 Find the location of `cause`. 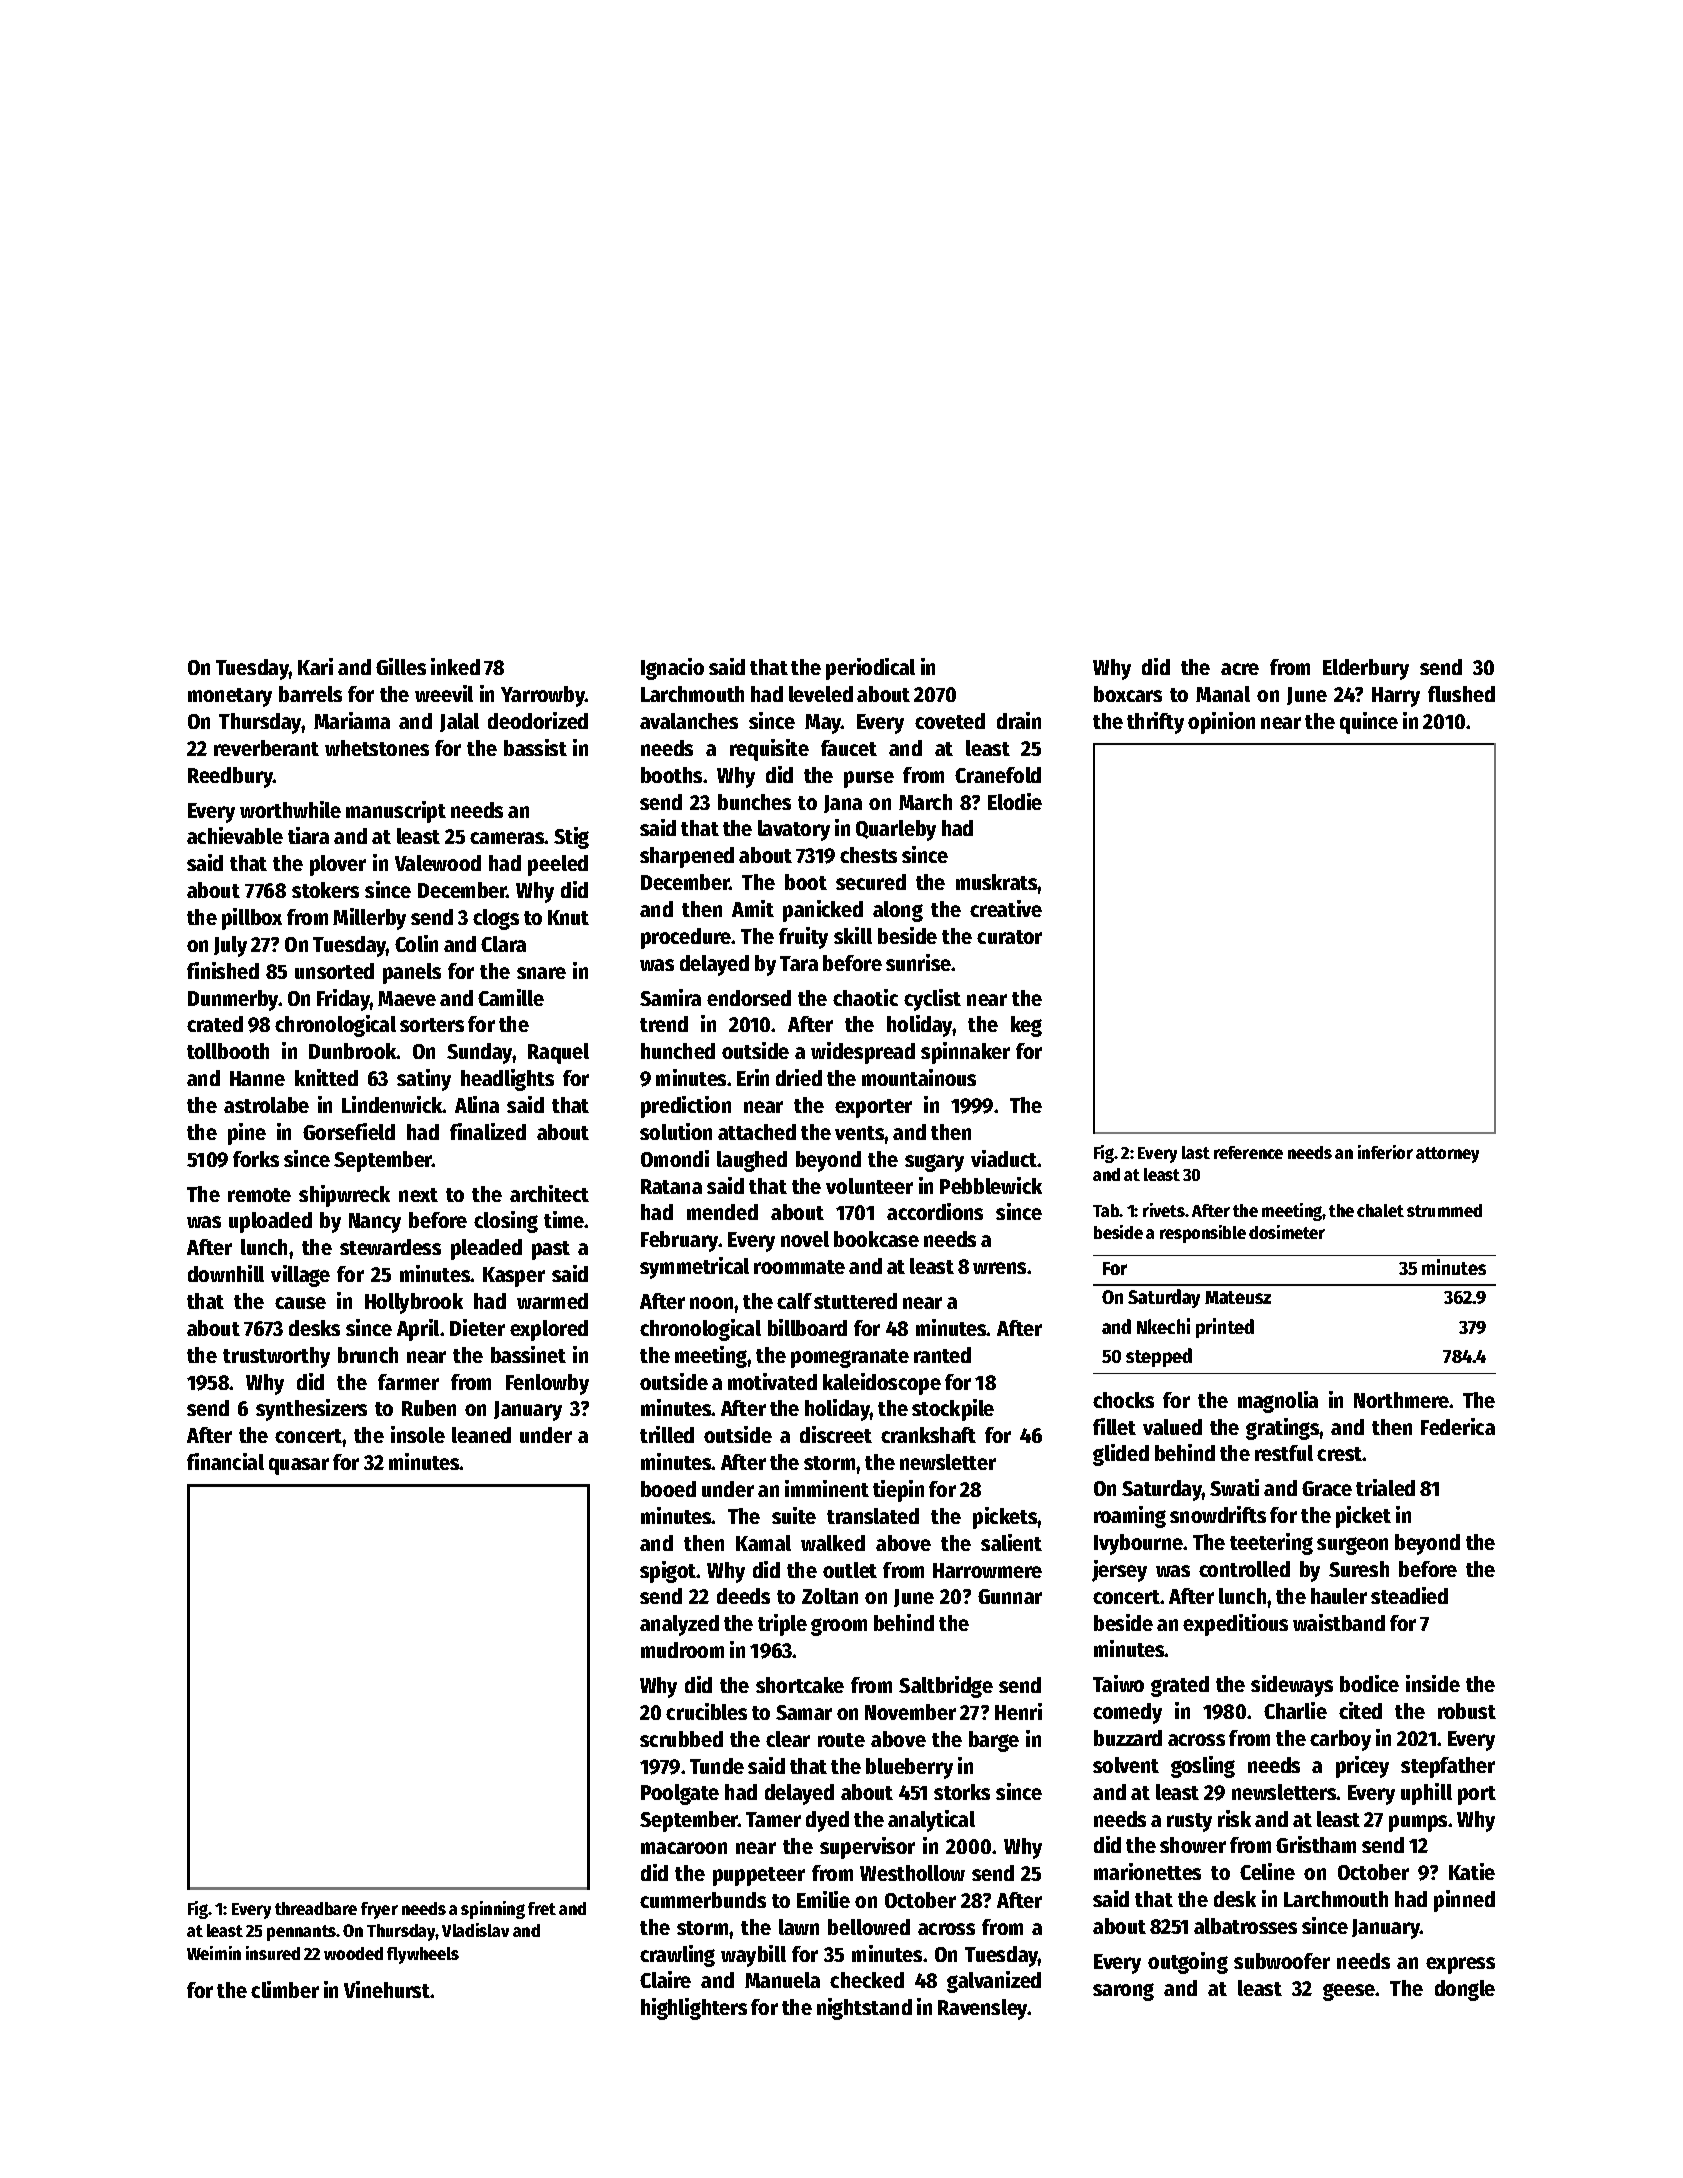

cause is located at coordinates (300, 1303).
